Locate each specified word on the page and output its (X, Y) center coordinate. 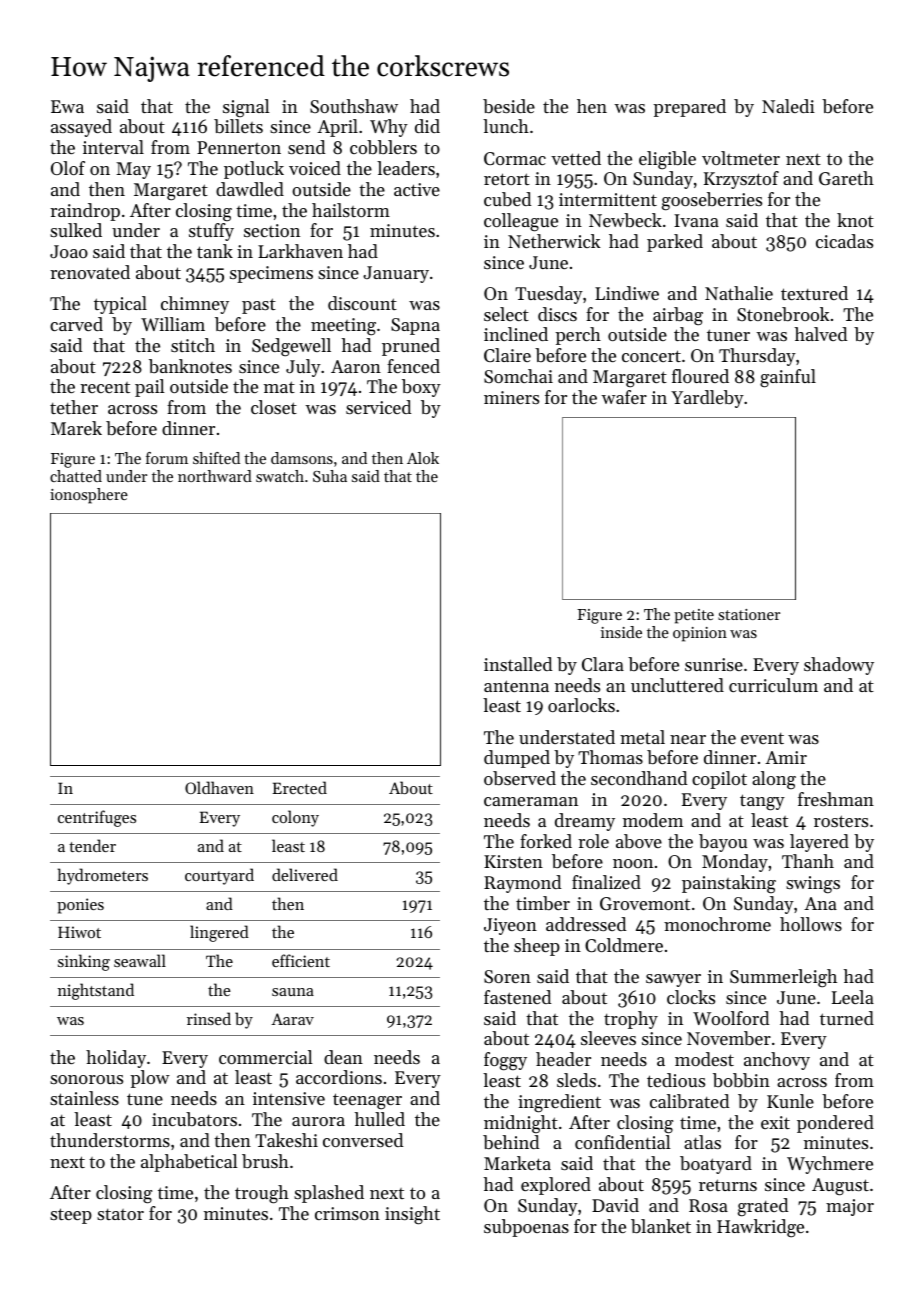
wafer (624, 397)
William (173, 324)
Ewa (67, 106)
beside (509, 106)
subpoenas (526, 1228)
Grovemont (645, 903)
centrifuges (97, 818)
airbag (678, 316)
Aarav (292, 1019)
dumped (517, 759)
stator (120, 1214)
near (688, 739)
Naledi (788, 106)
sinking (84, 962)
